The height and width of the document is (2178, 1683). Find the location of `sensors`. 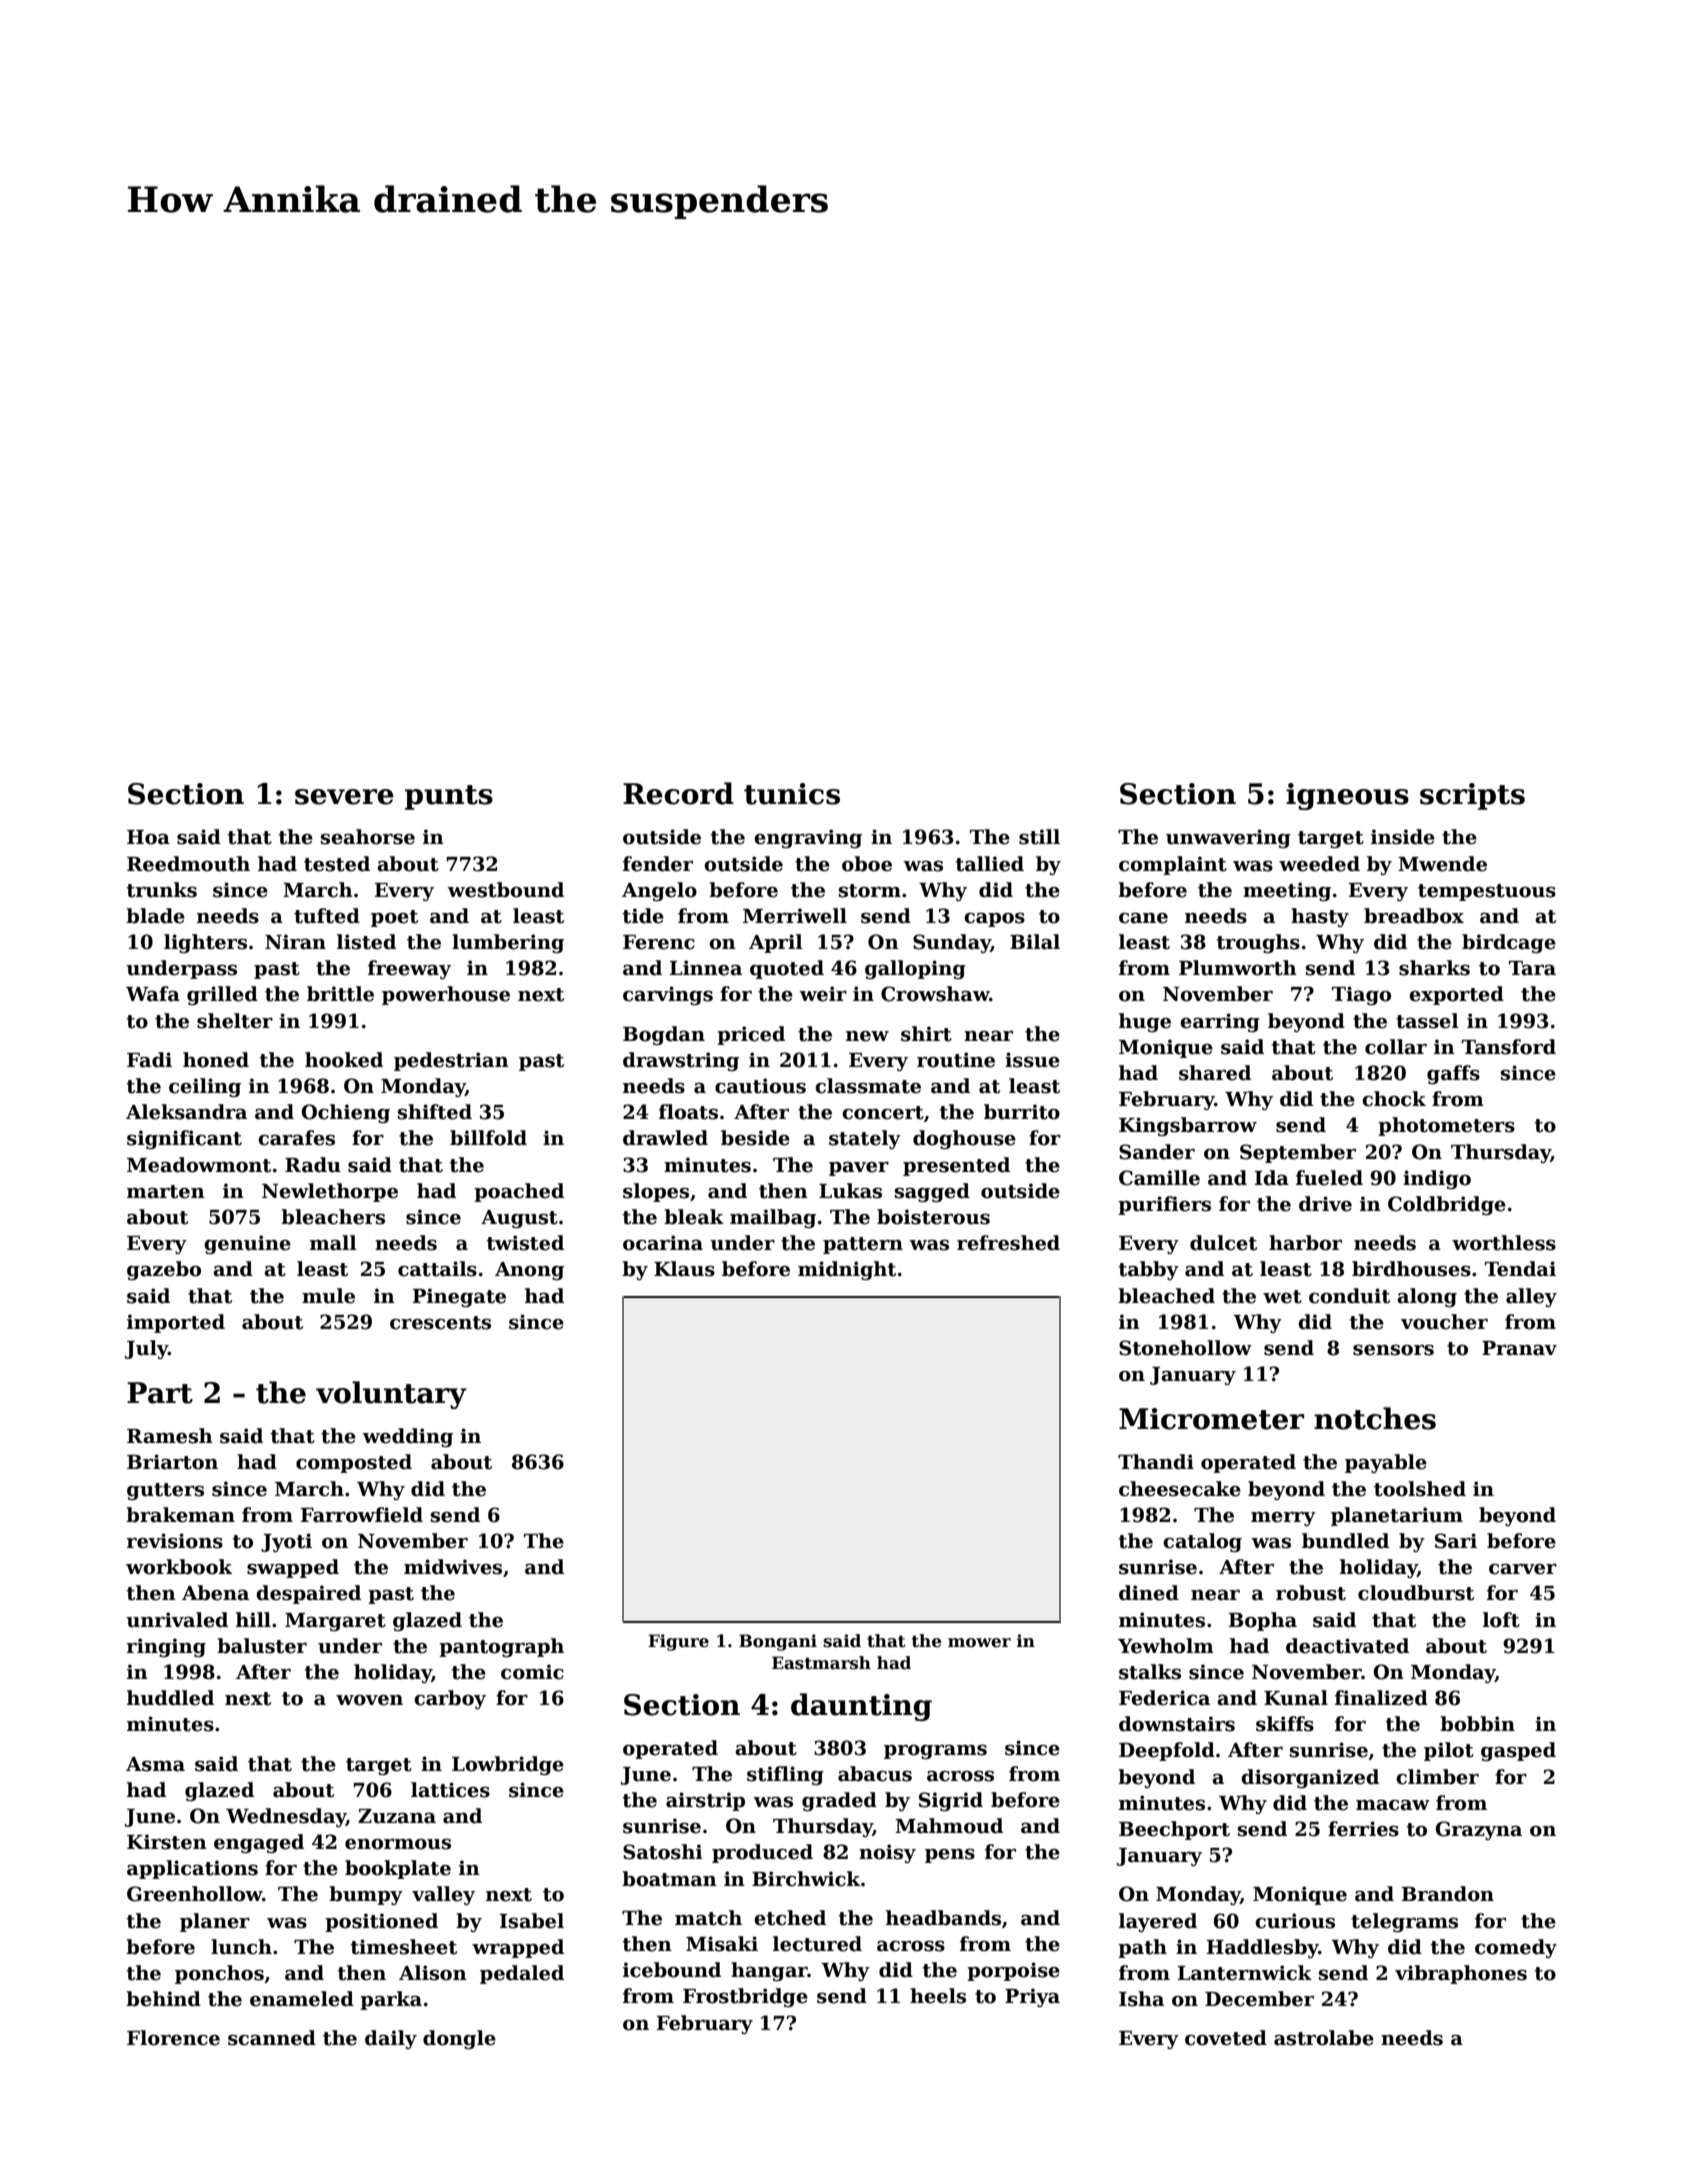

sensors is located at coordinates (1393, 1350).
